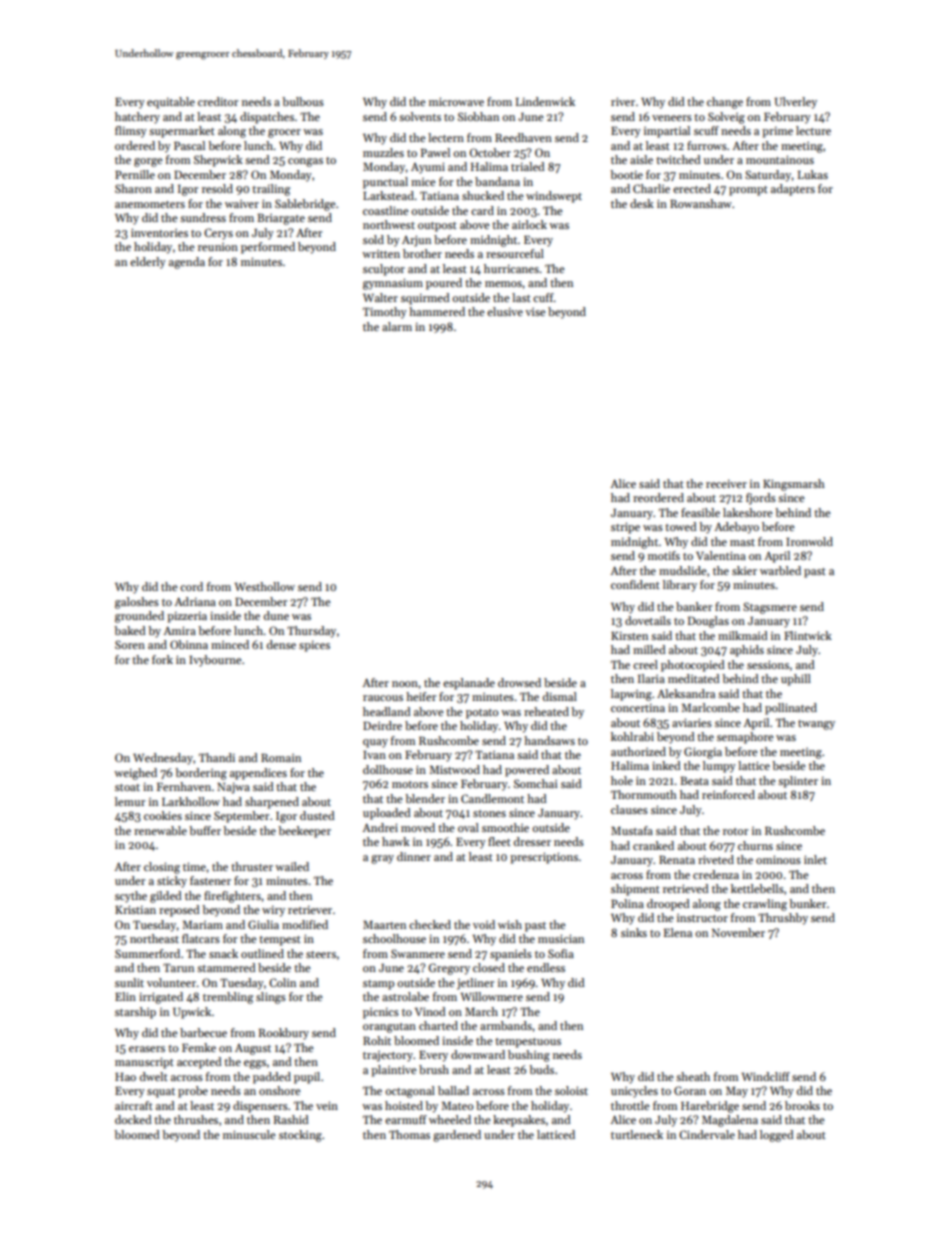 This screenshot has width=952, height=1233. What do you see at coordinates (707, 145) in the screenshot?
I see `furrows` at bounding box center [707, 145].
